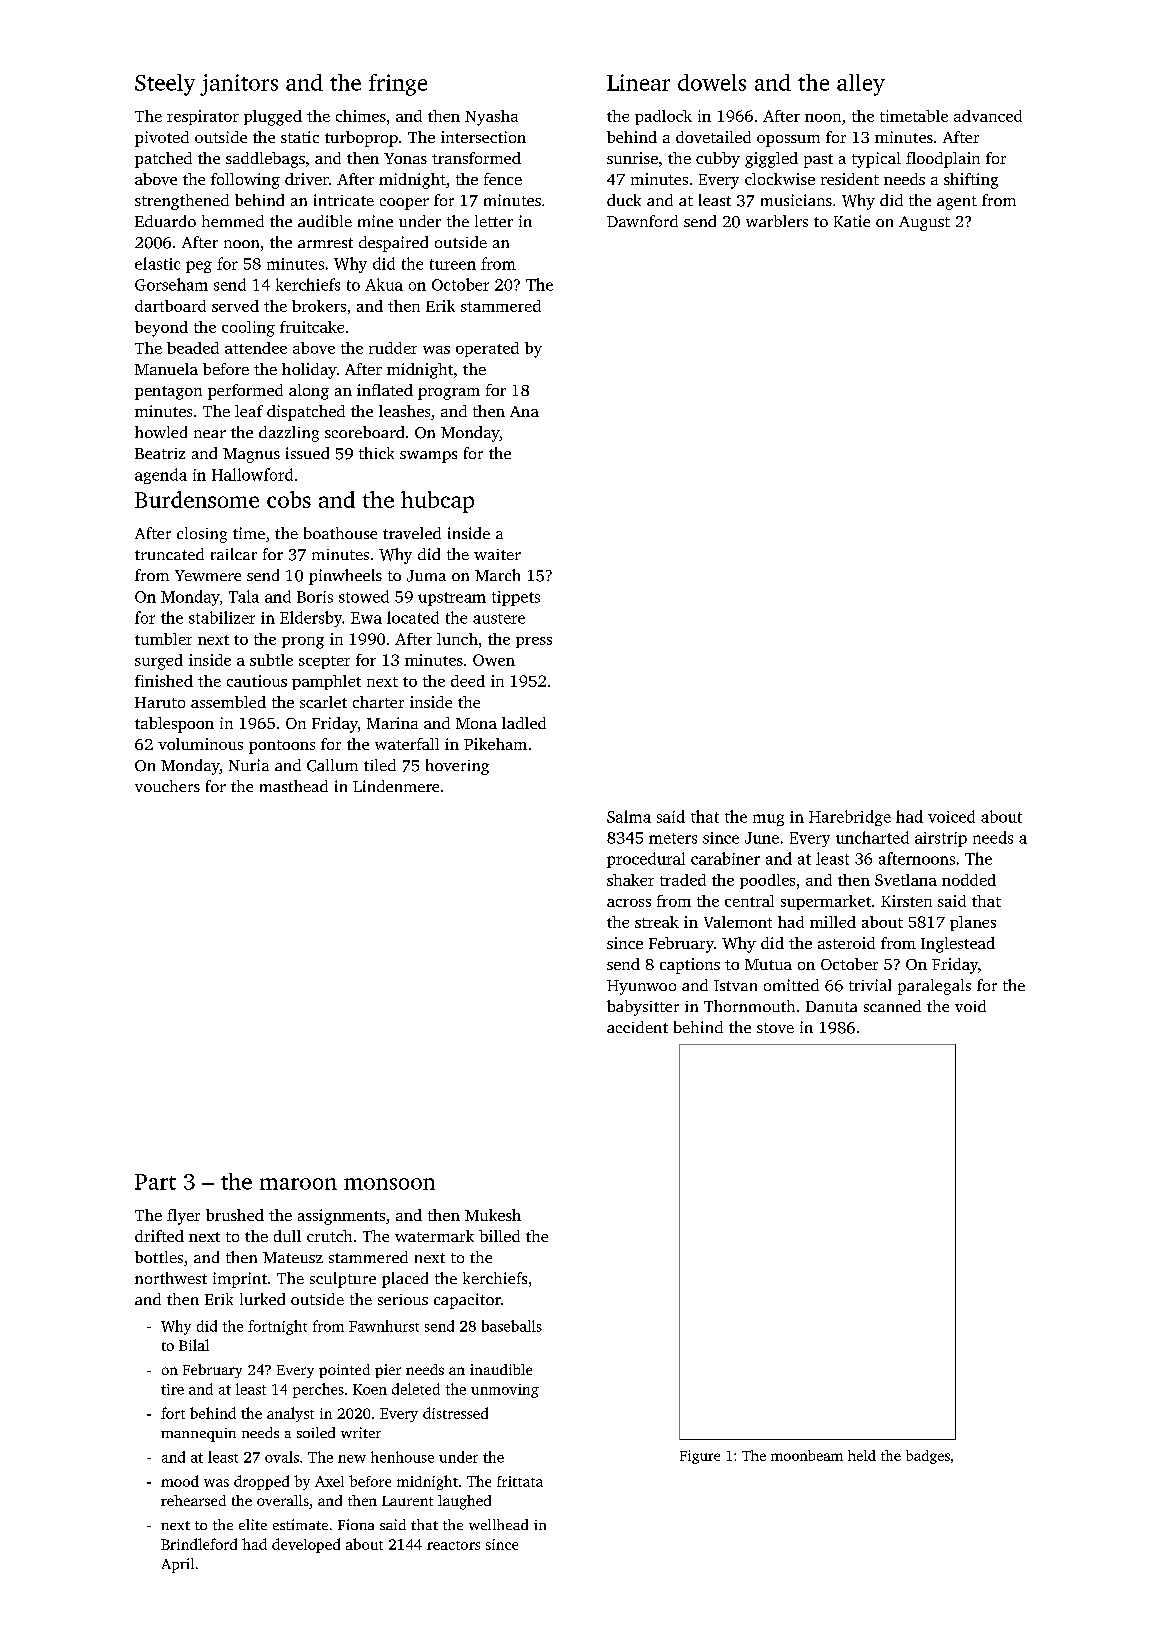  I want to click on surged, so click(159, 662).
